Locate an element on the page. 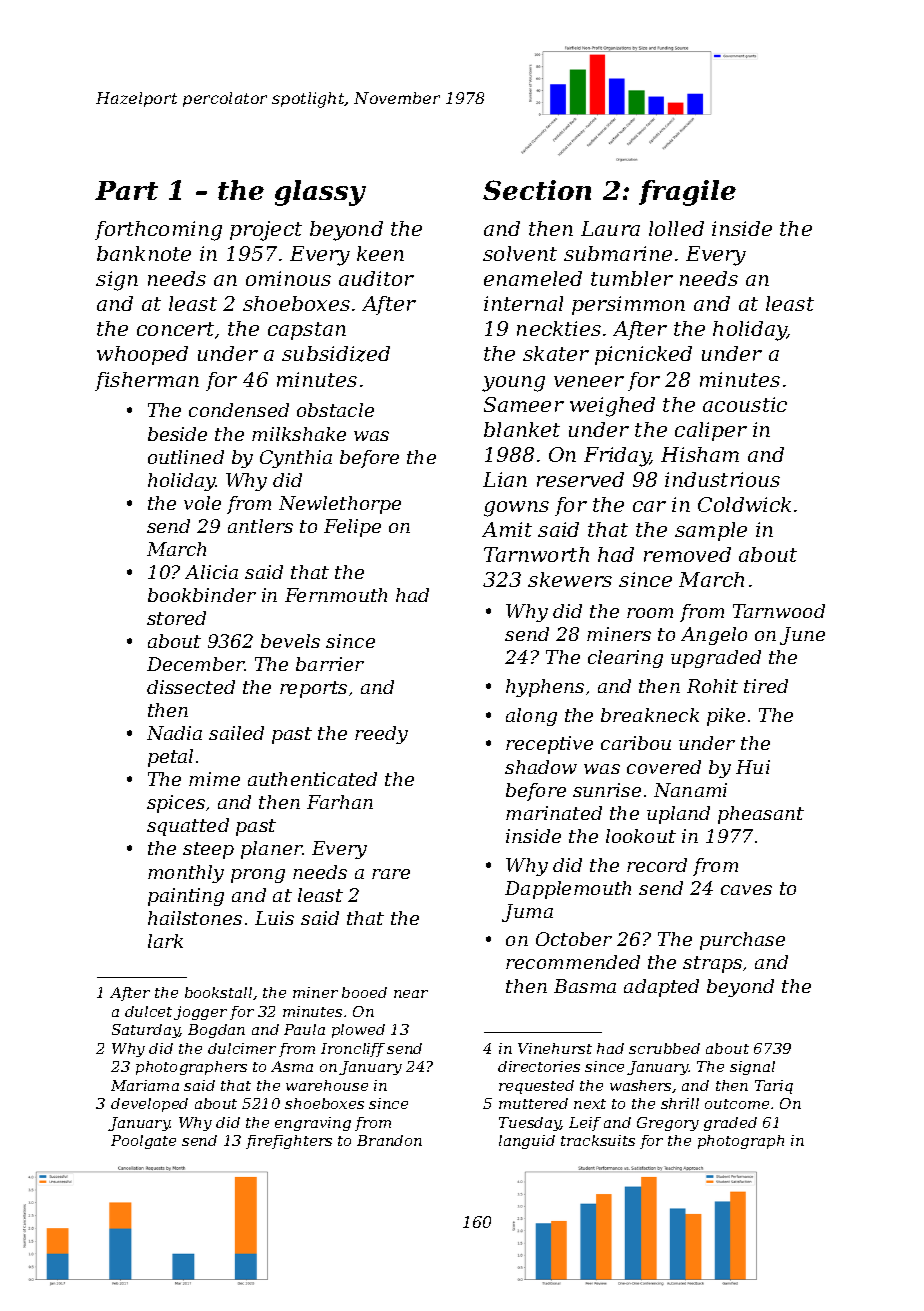 The width and height of the page is (924, 1311). Alicia is located at coordinates (211, 572).
